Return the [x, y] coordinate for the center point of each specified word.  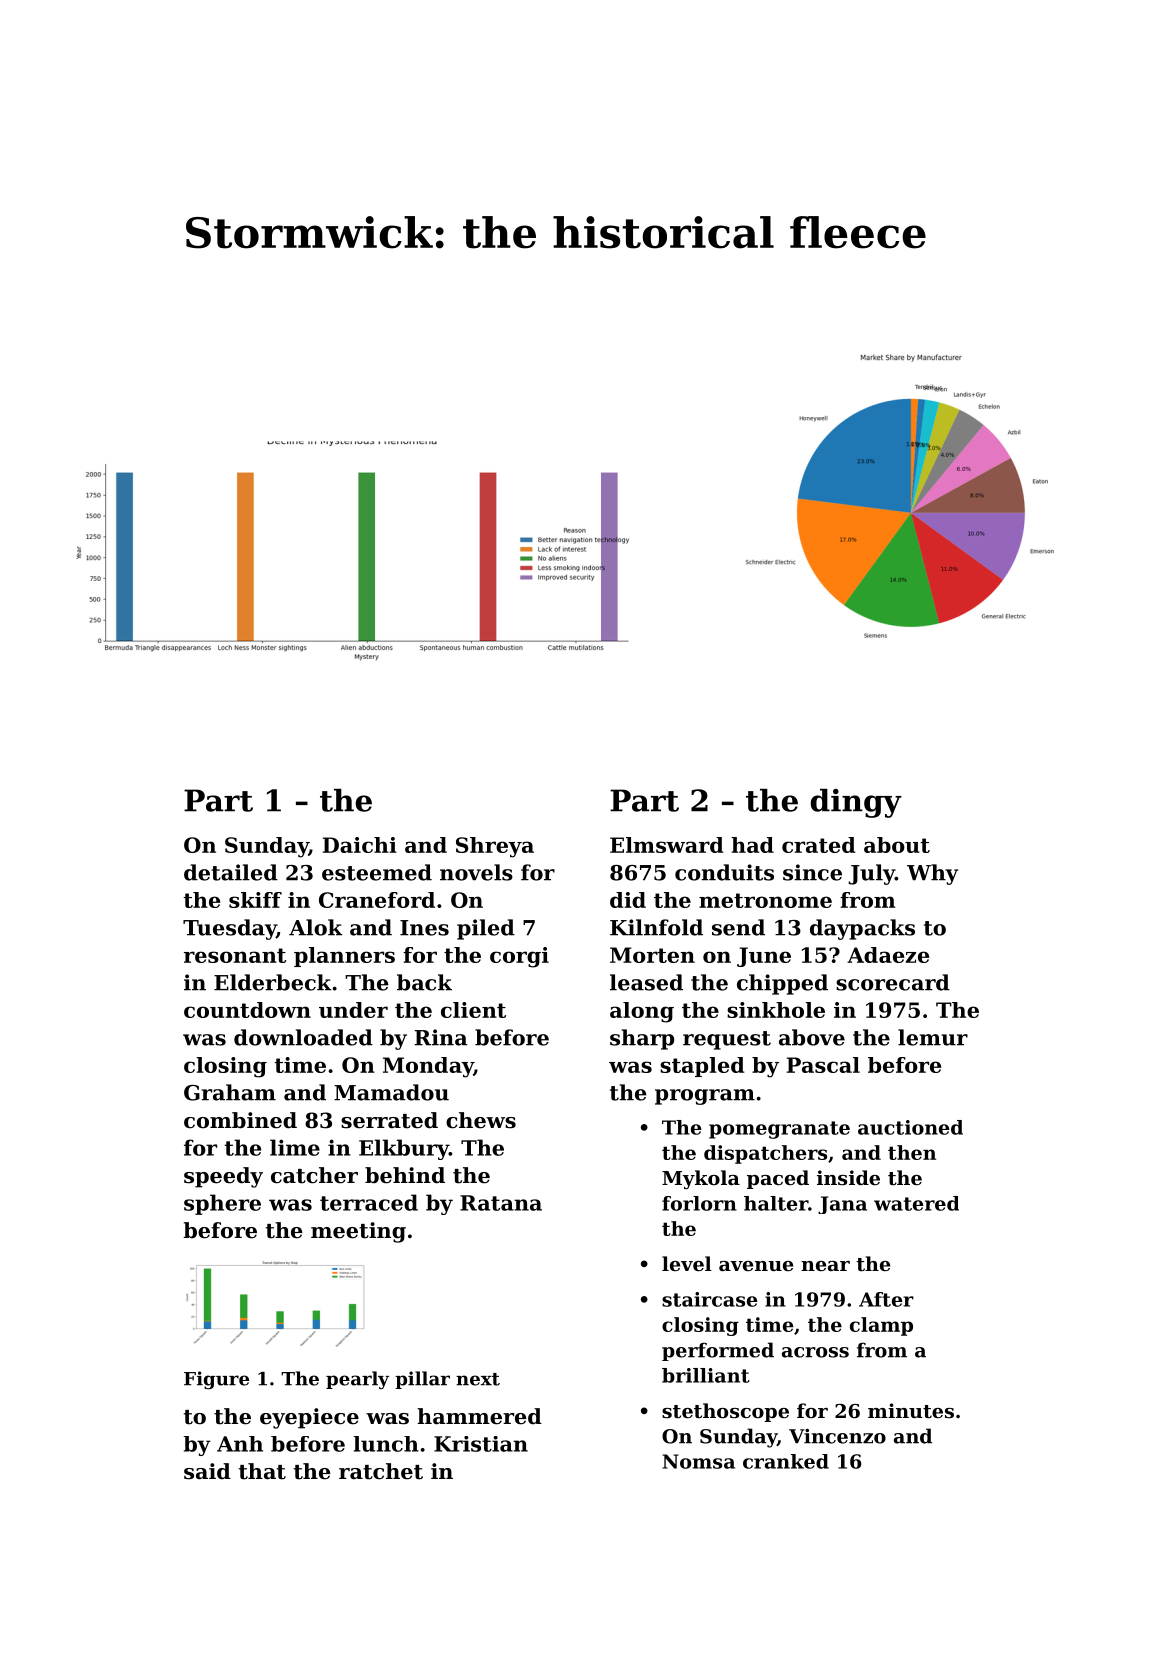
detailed [231, 872]
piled [486, 929]
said [207, 1471]
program [705, 1097]
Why [932, 874]
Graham [230, 1092]
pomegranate [779, 1130]
